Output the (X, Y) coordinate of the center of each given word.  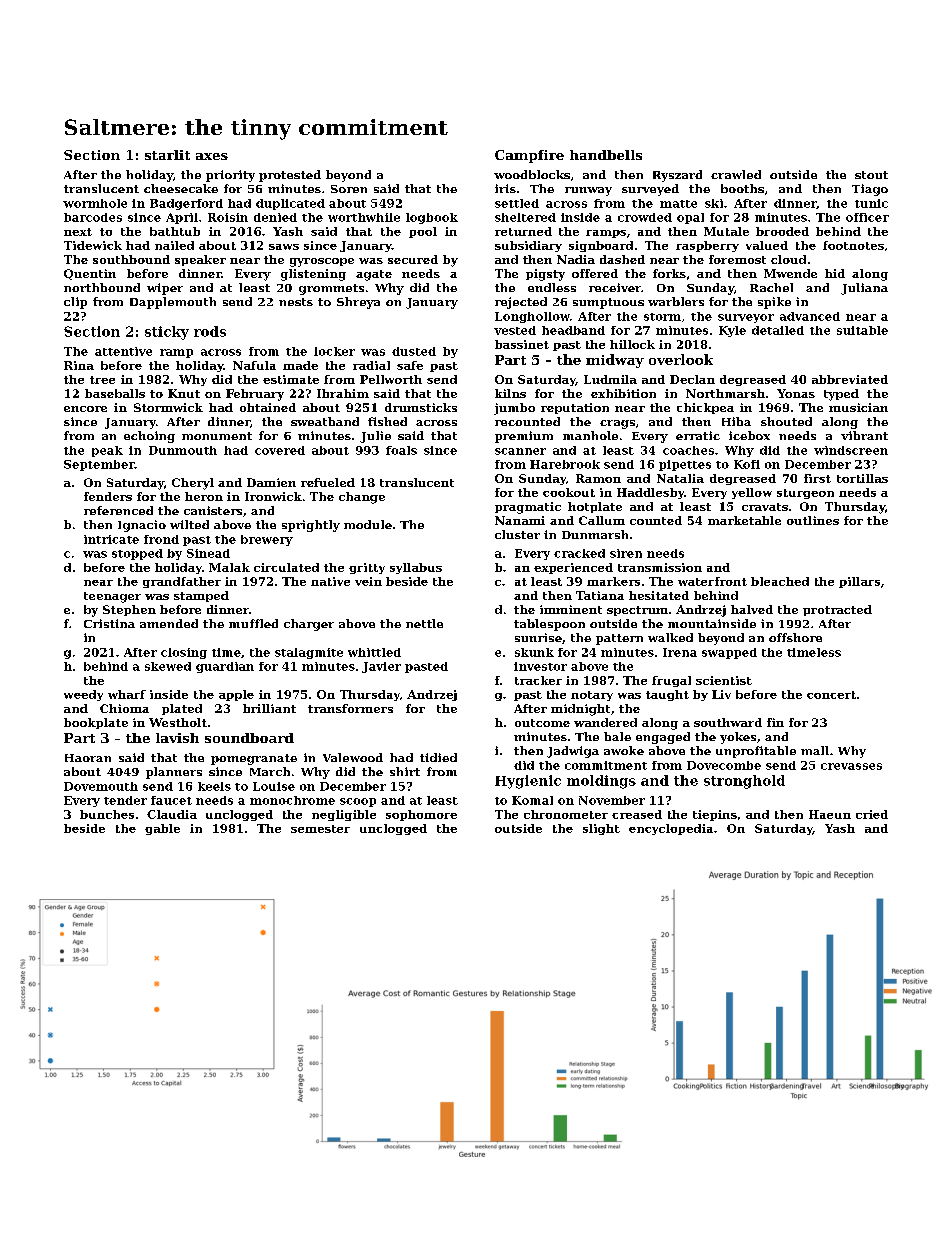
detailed (778, 330)
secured (413, 259)
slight (601, 829)
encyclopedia (671, 829)
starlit (167, 155)
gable (162, 829)
